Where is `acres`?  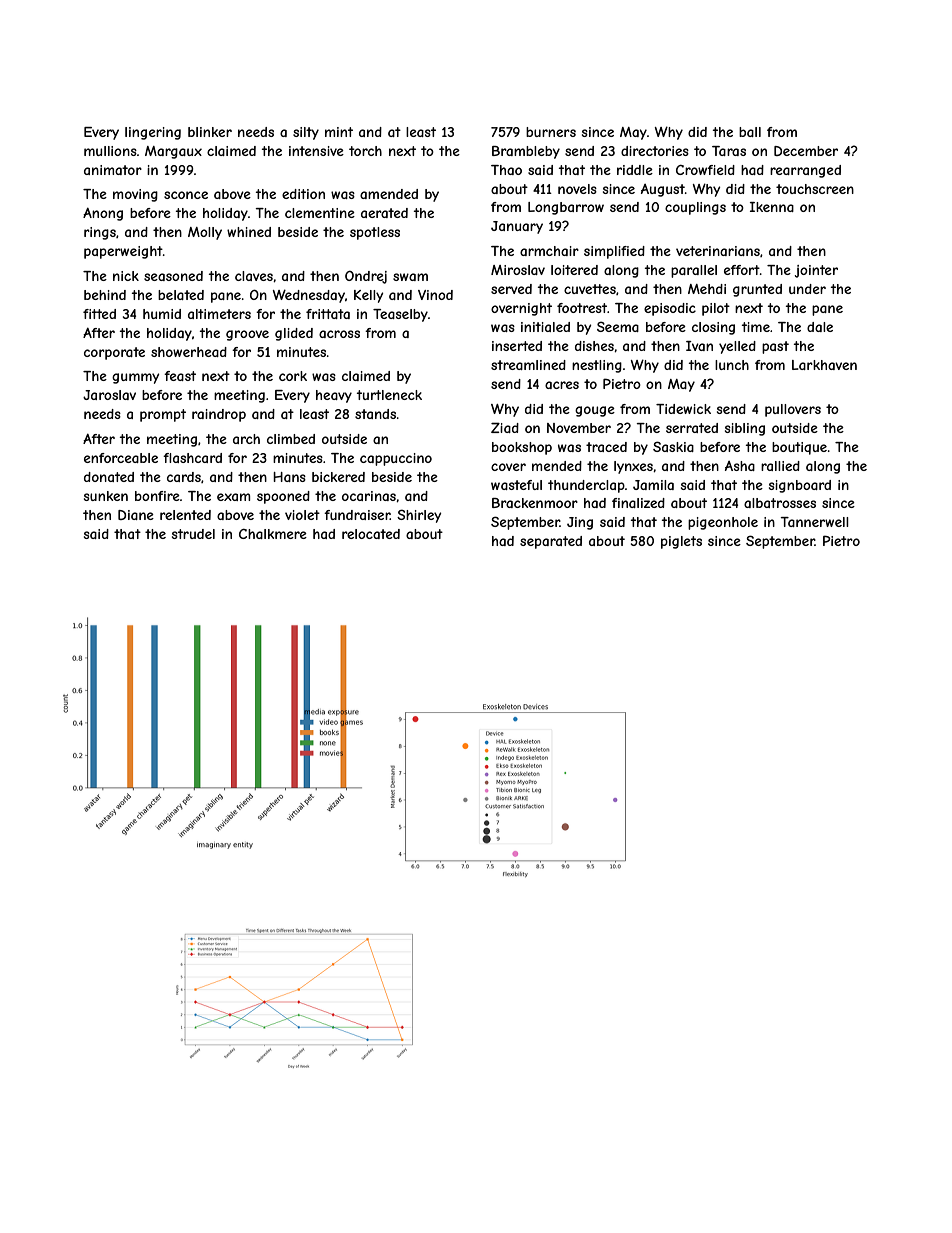
acres is located at coordinates (562, 385).
